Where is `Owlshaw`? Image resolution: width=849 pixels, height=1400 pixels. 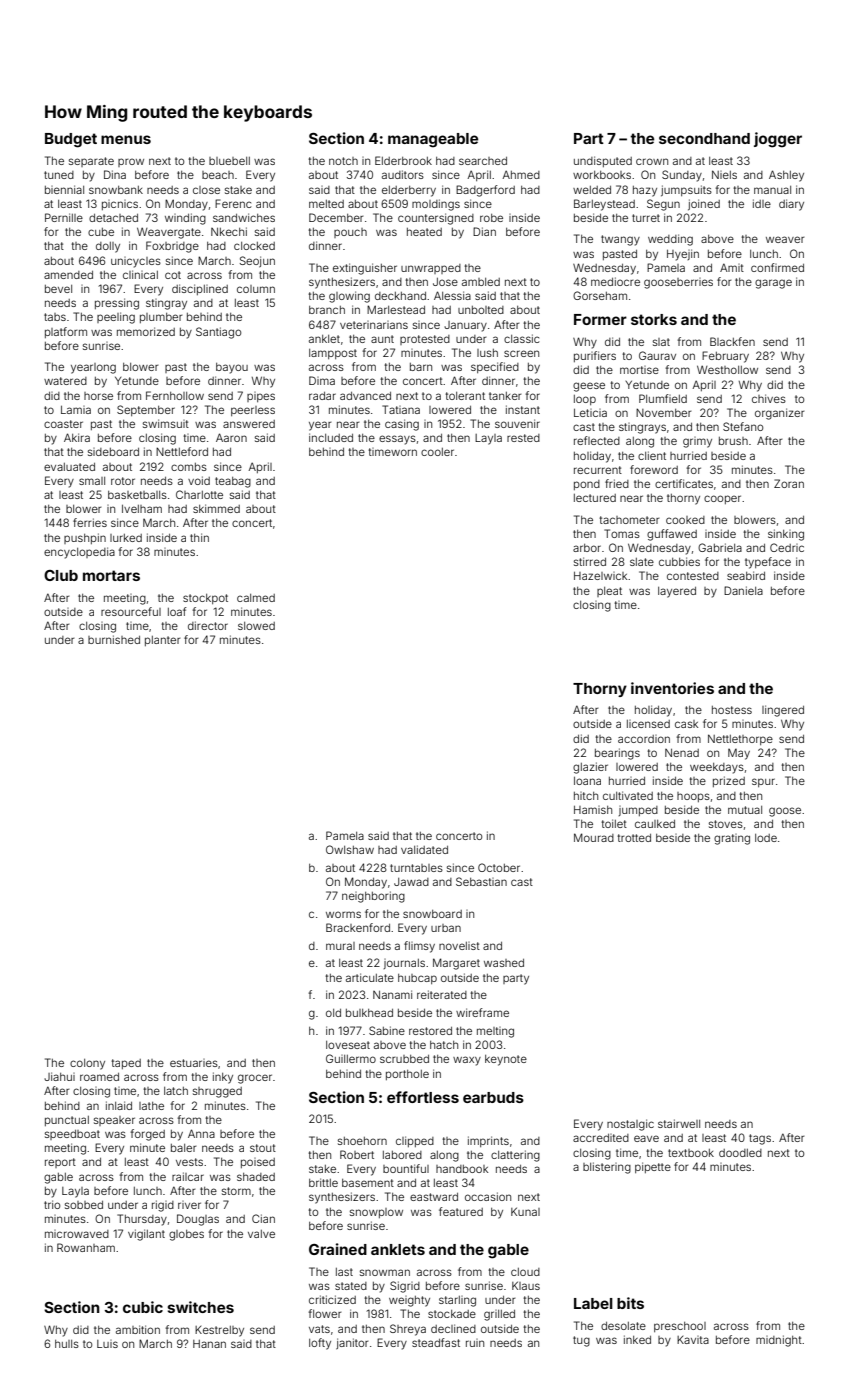 Owlshaw is located at coordinates (350, 849).
